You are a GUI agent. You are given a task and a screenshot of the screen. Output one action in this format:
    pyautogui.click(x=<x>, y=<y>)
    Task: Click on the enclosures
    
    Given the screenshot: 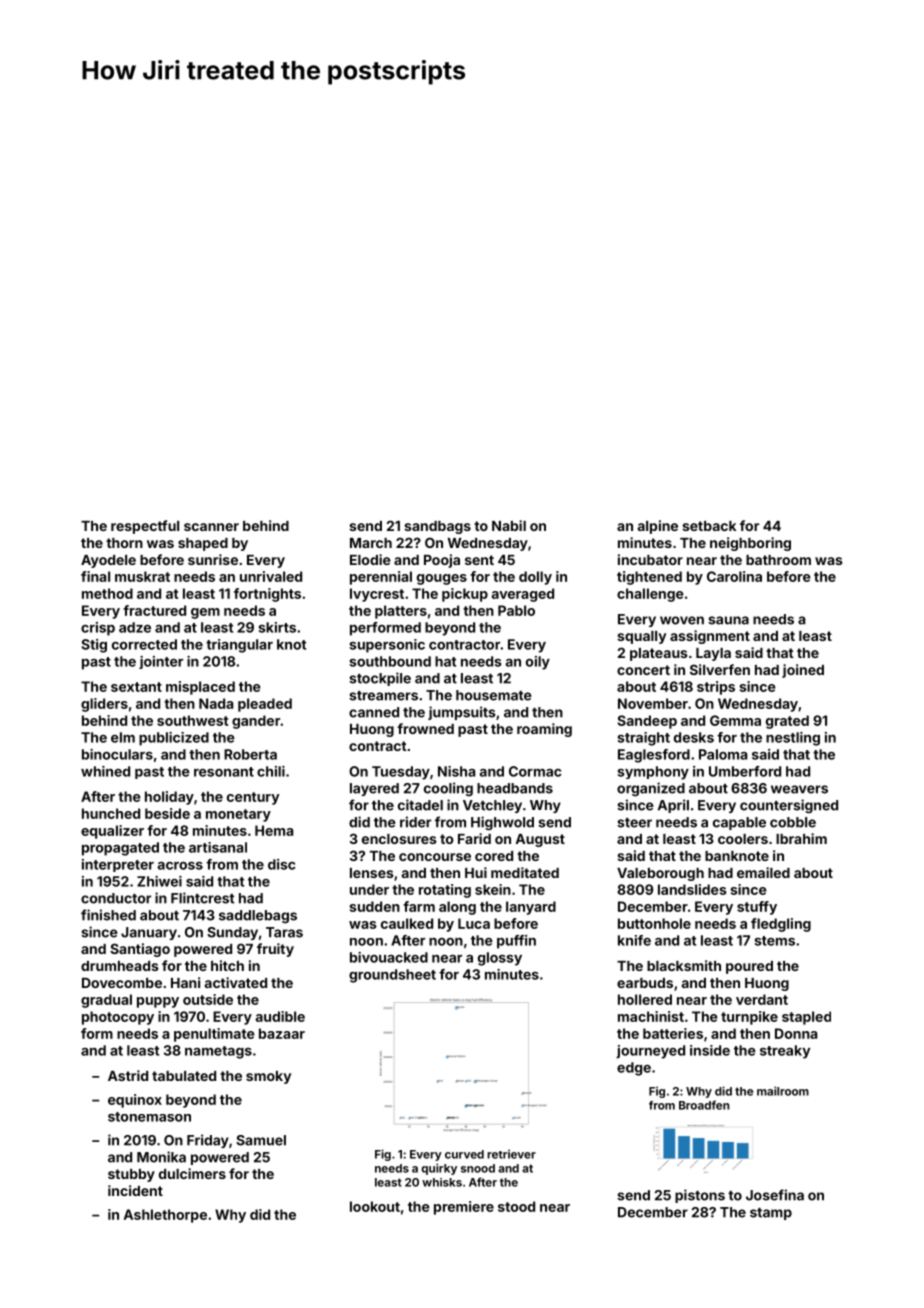 What is the action you would take?
    pyautogui.click(x=399, y=839)
